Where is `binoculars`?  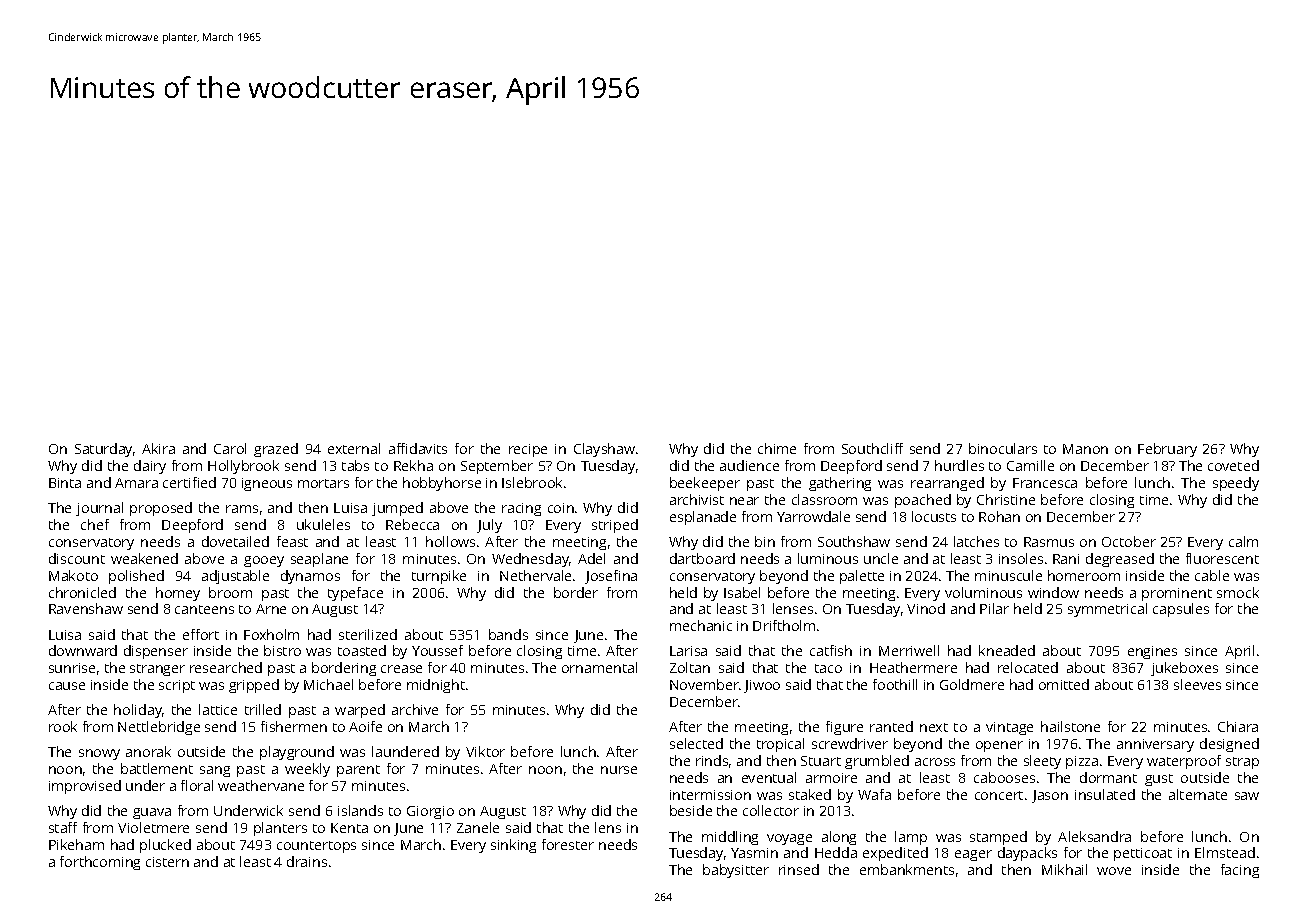
binoculars is located at coordinates (1003, 448).
